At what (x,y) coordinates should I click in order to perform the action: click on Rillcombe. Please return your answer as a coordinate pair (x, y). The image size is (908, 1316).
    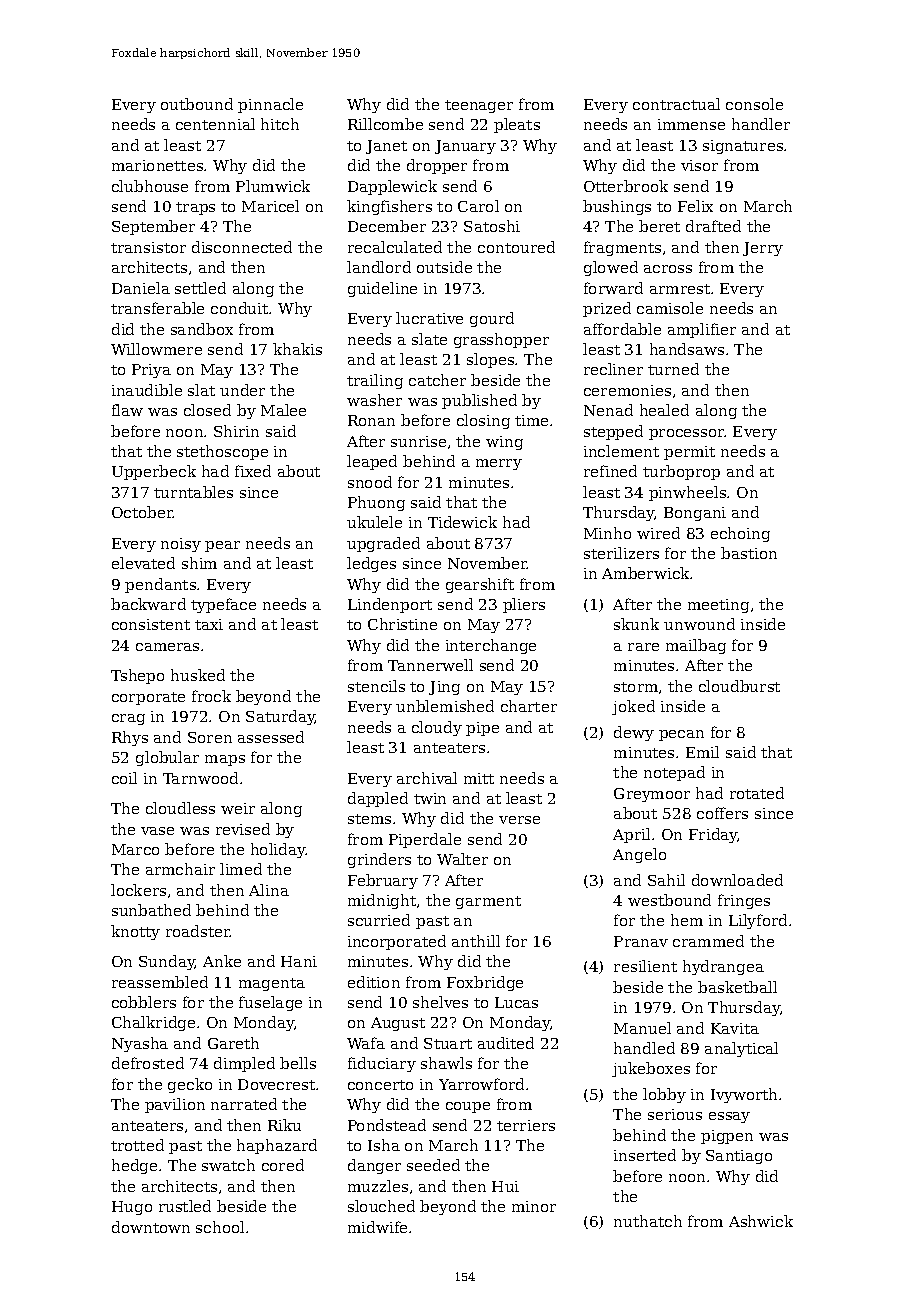
    Looking at the image, I should click on (385, 124).
